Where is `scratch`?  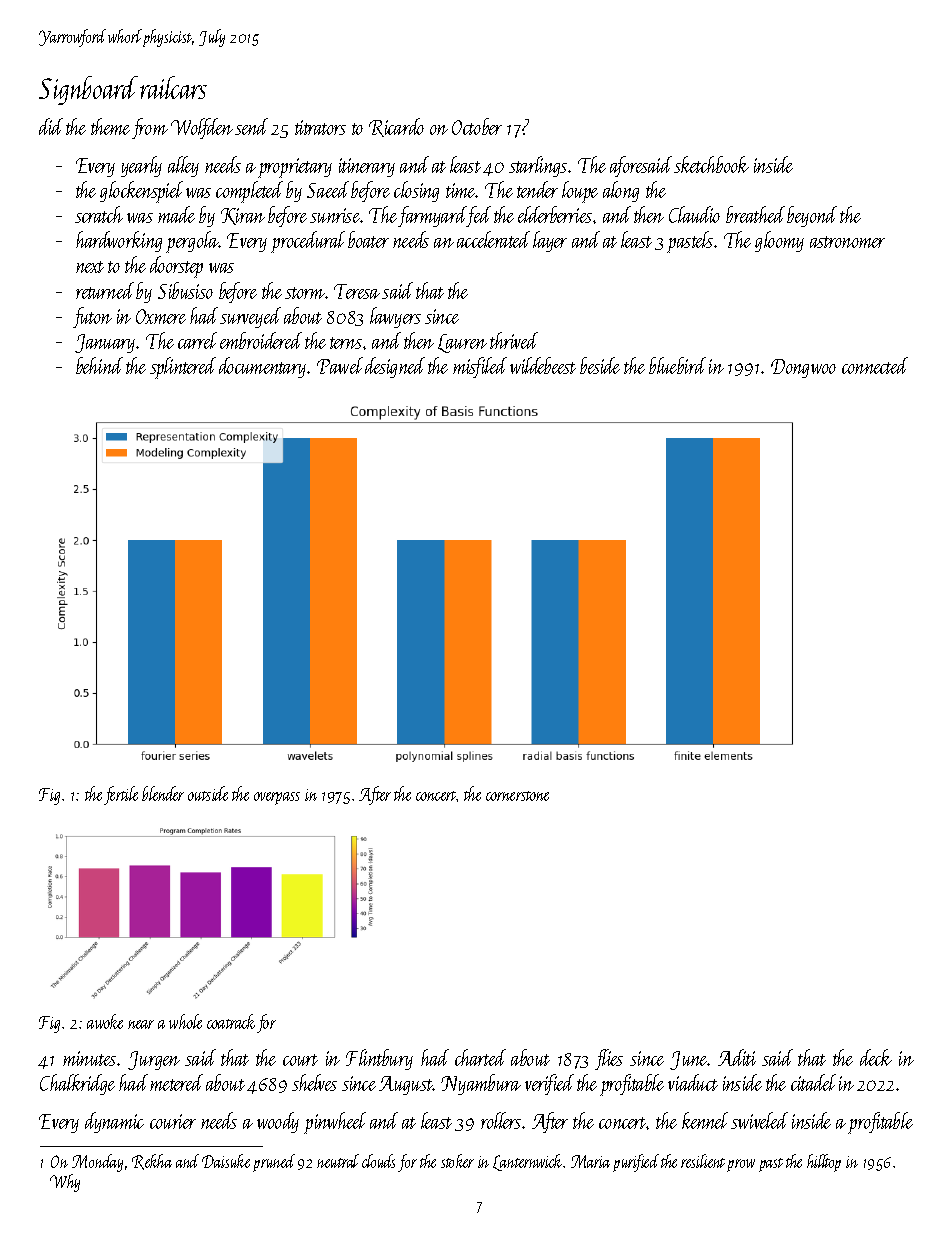
scratch is located at coordinates (99, 214).
